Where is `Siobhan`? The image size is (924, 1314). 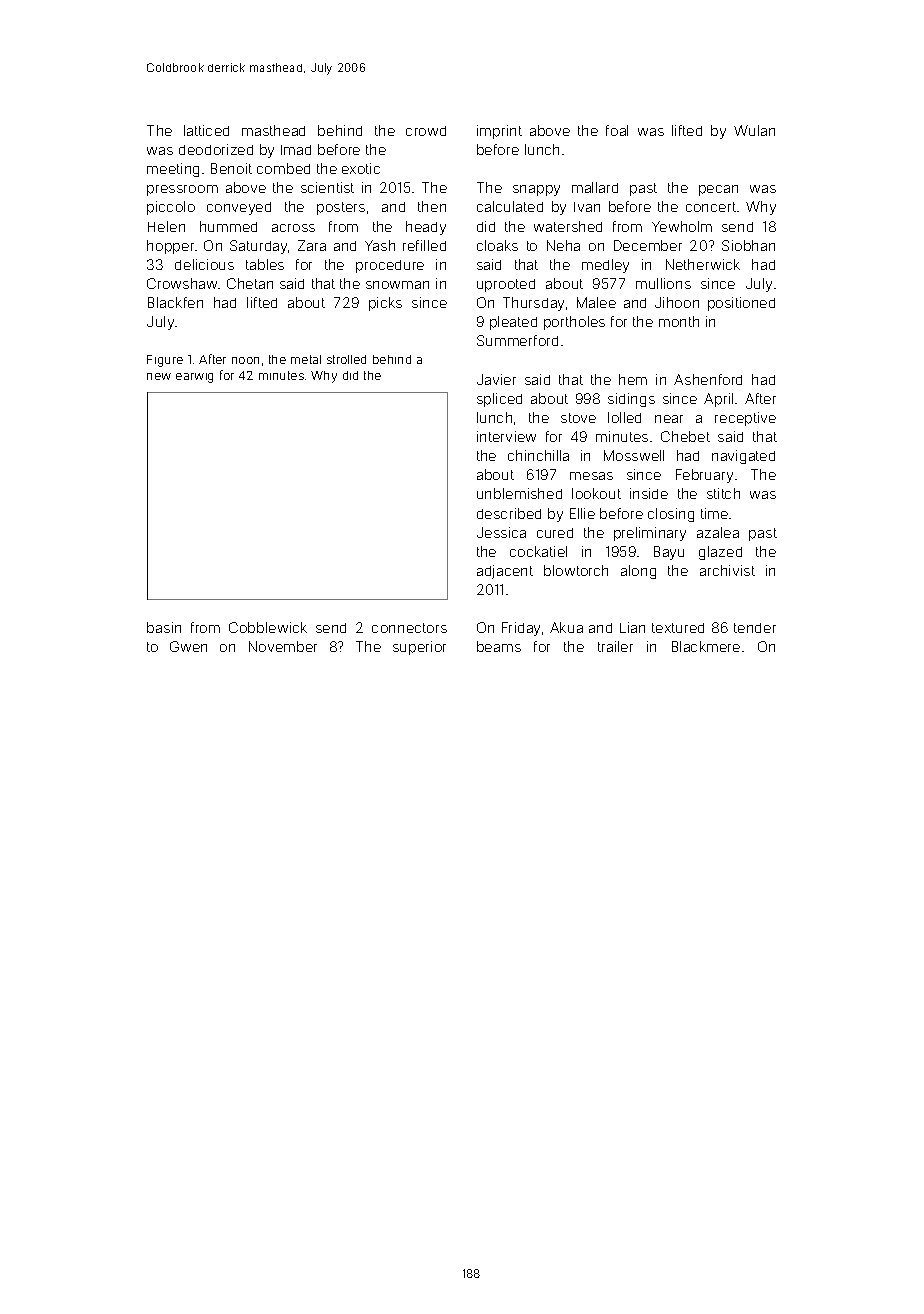
Siobhan is located at coordinates (748, 245).
